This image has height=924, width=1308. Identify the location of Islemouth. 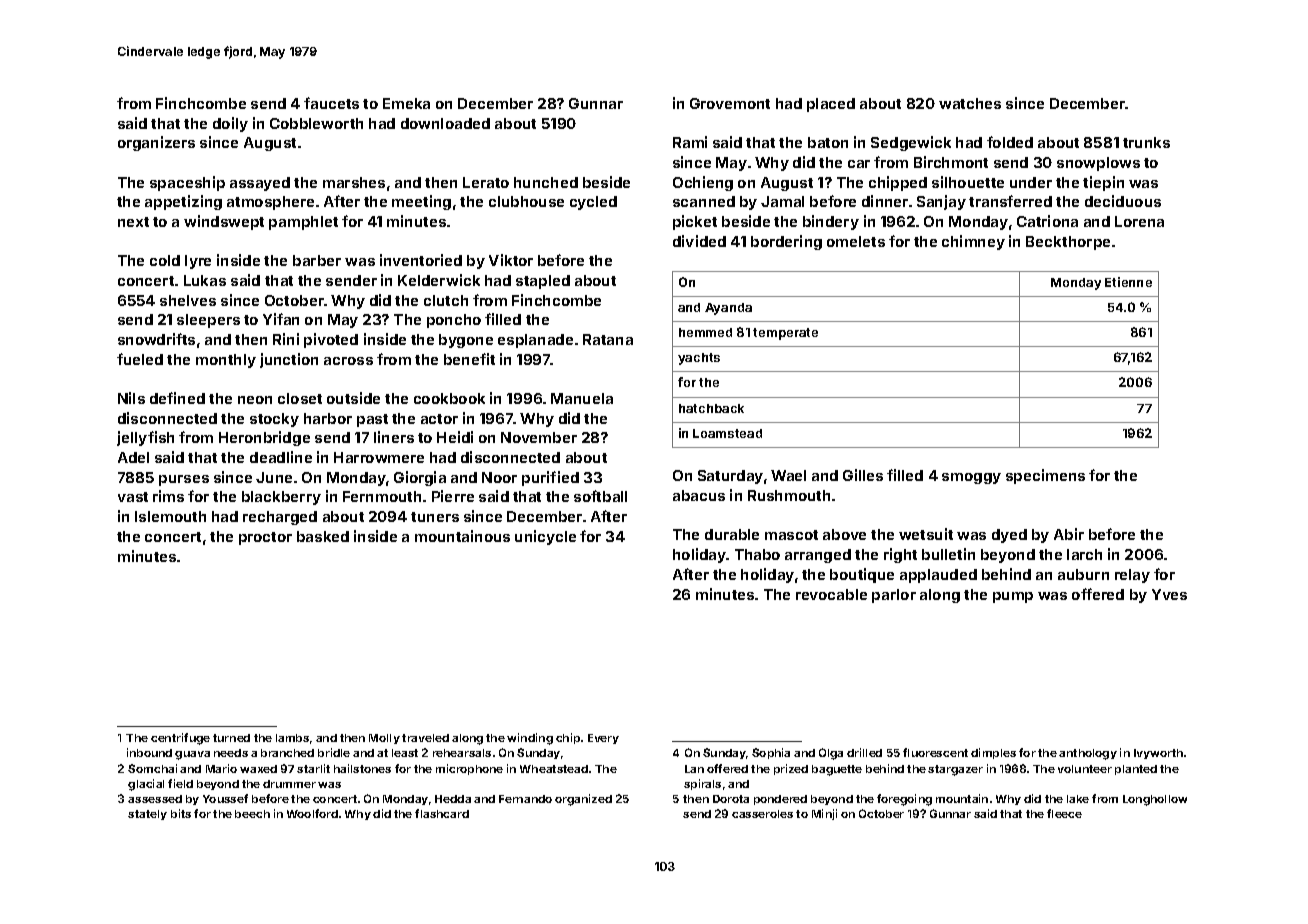
(170, 516).
